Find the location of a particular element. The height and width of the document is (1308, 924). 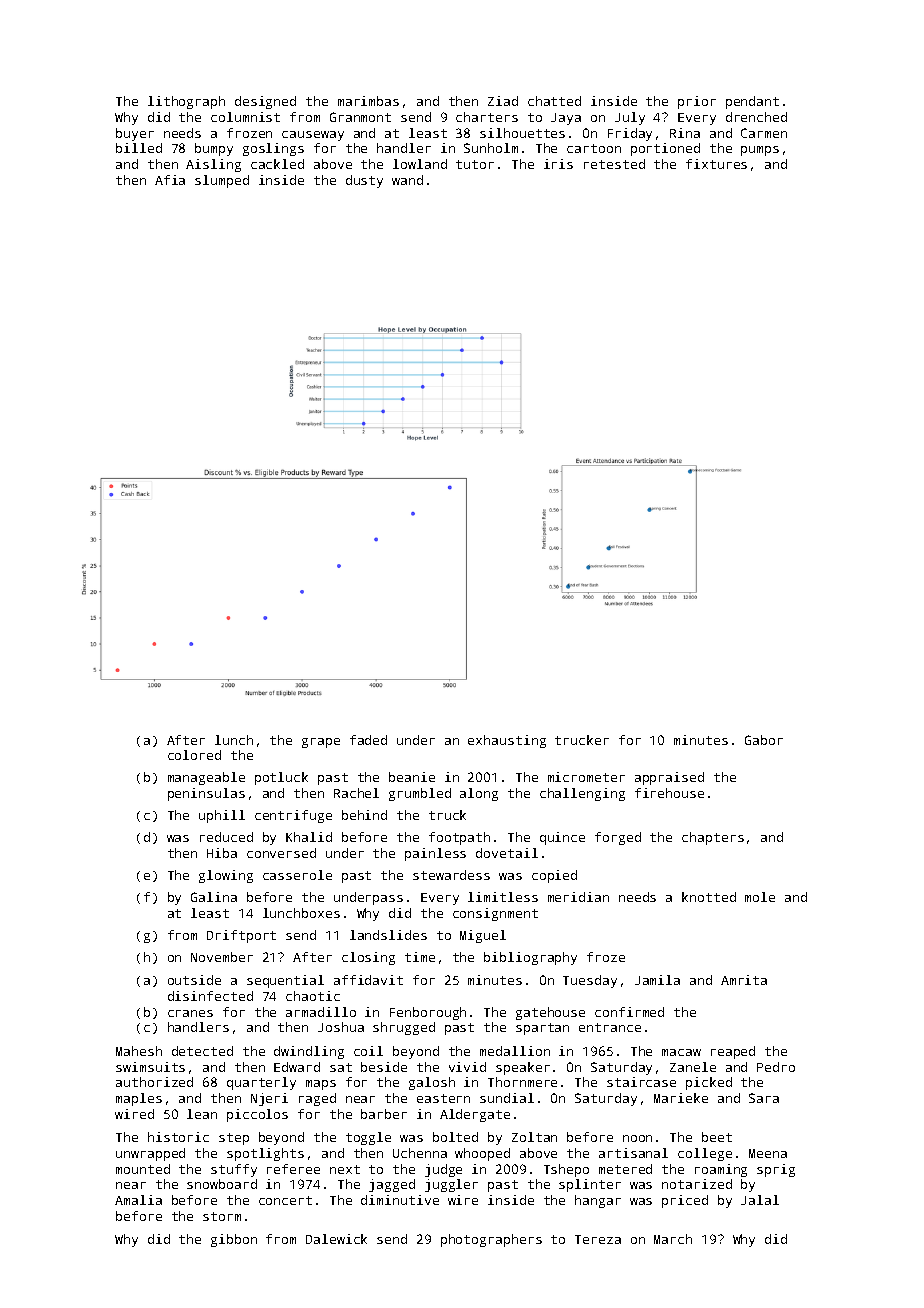

exhausting is located at coordinates (507, 741).
